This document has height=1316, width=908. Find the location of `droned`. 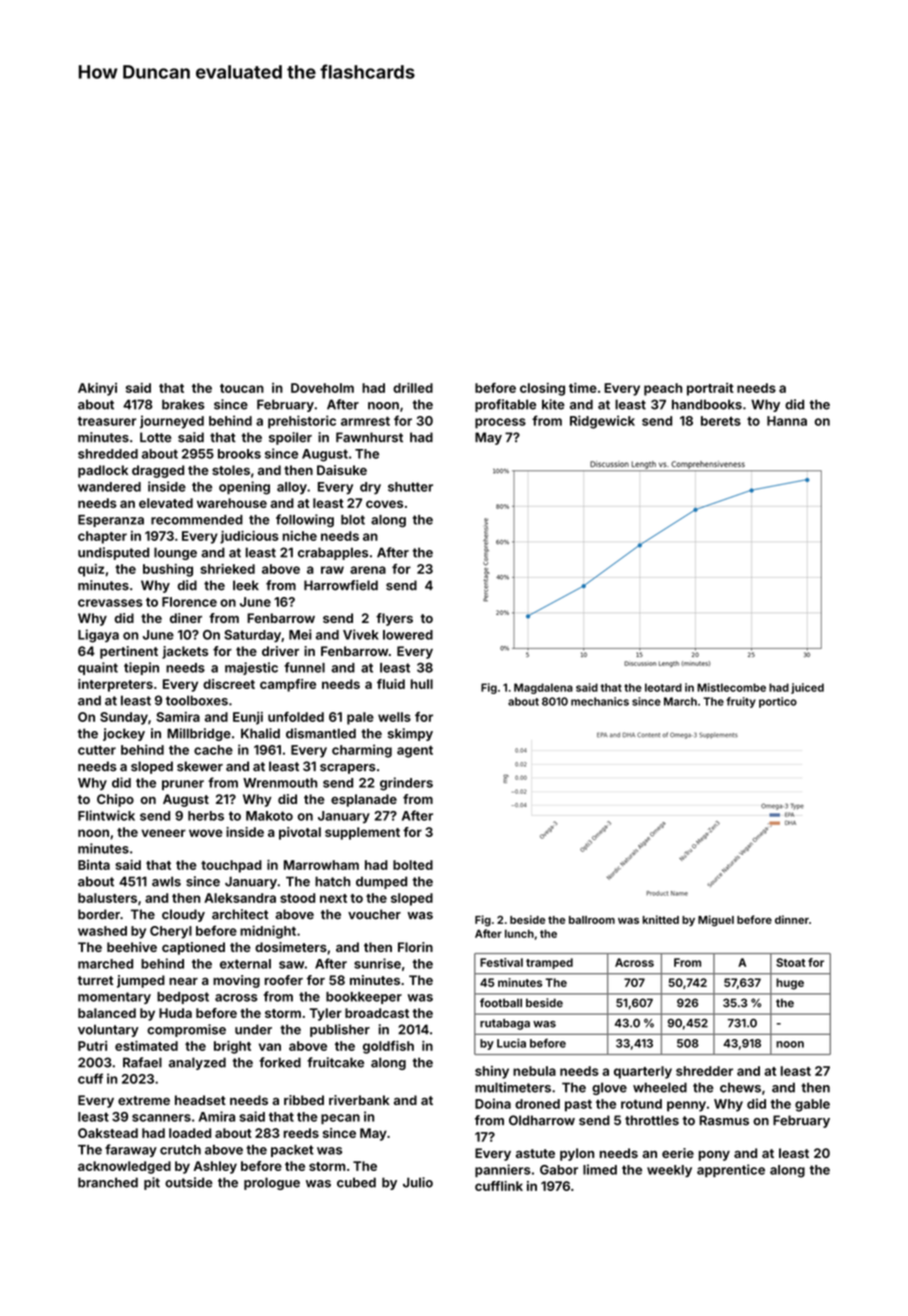

droned is located at coordinates (537, 1104).
